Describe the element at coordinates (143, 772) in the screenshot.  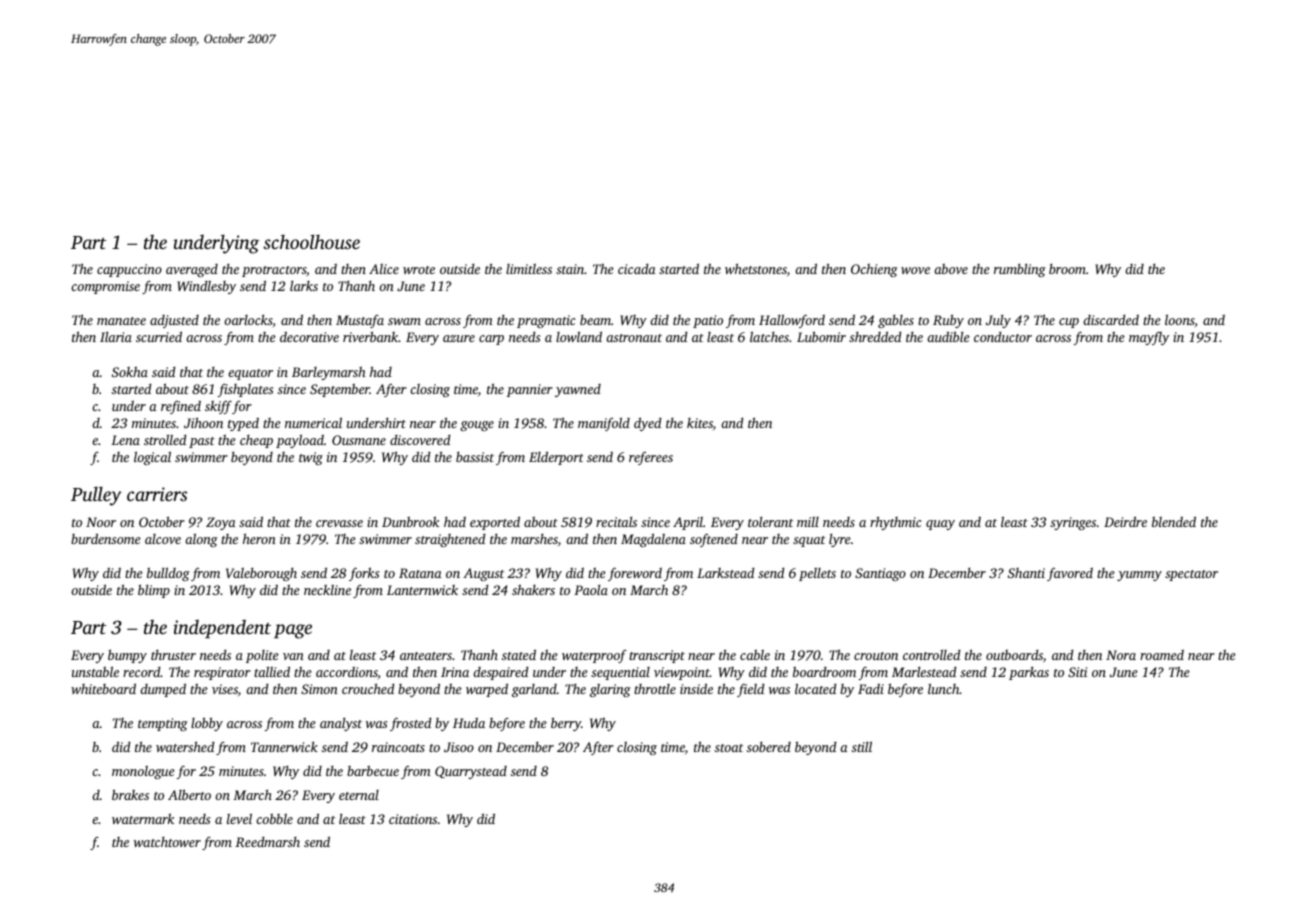
I see `monologue` at that location.
